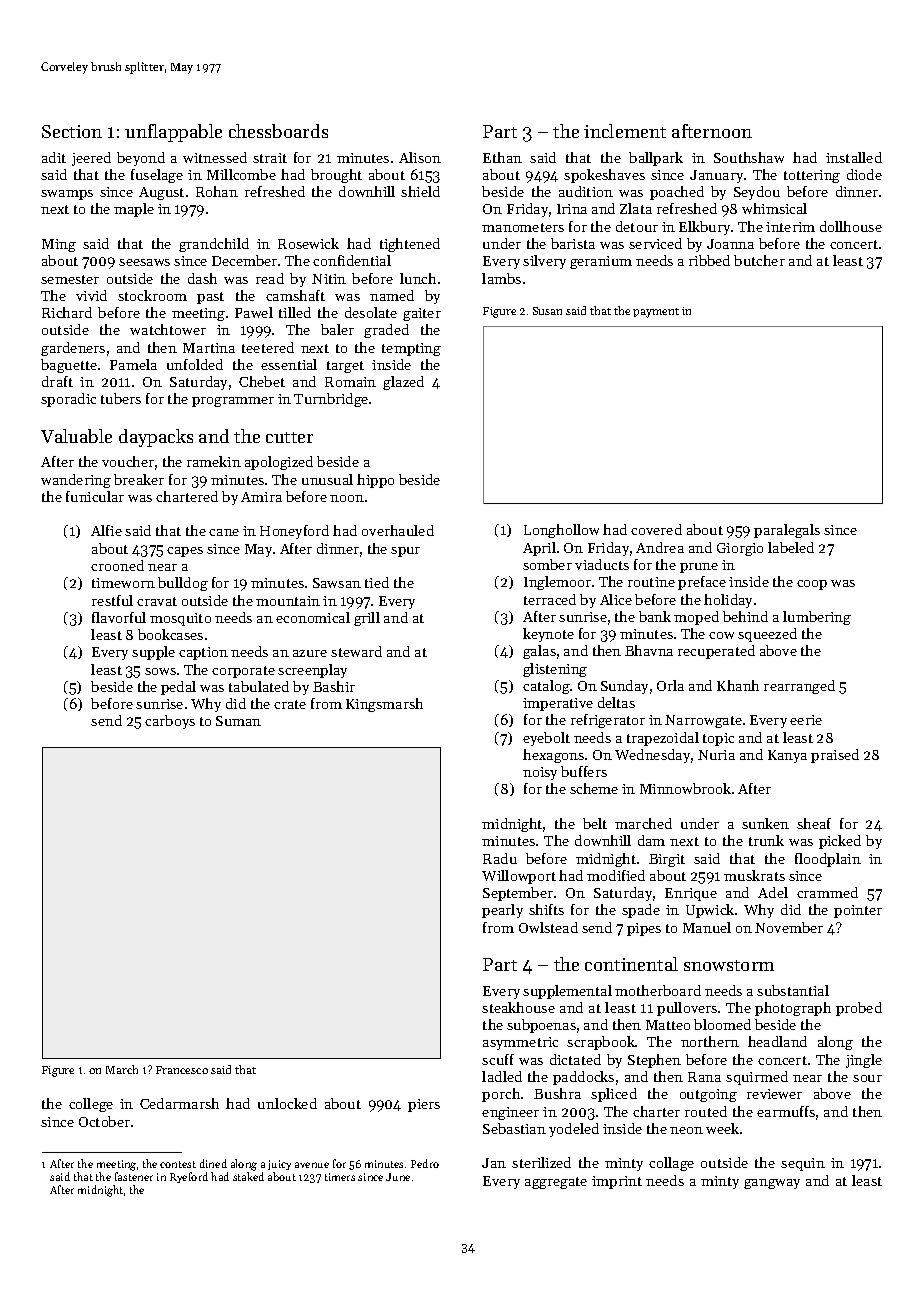 The height and width of the screenshot is (1308, 924). I want to click on Francesco, so click(182, 1070).
